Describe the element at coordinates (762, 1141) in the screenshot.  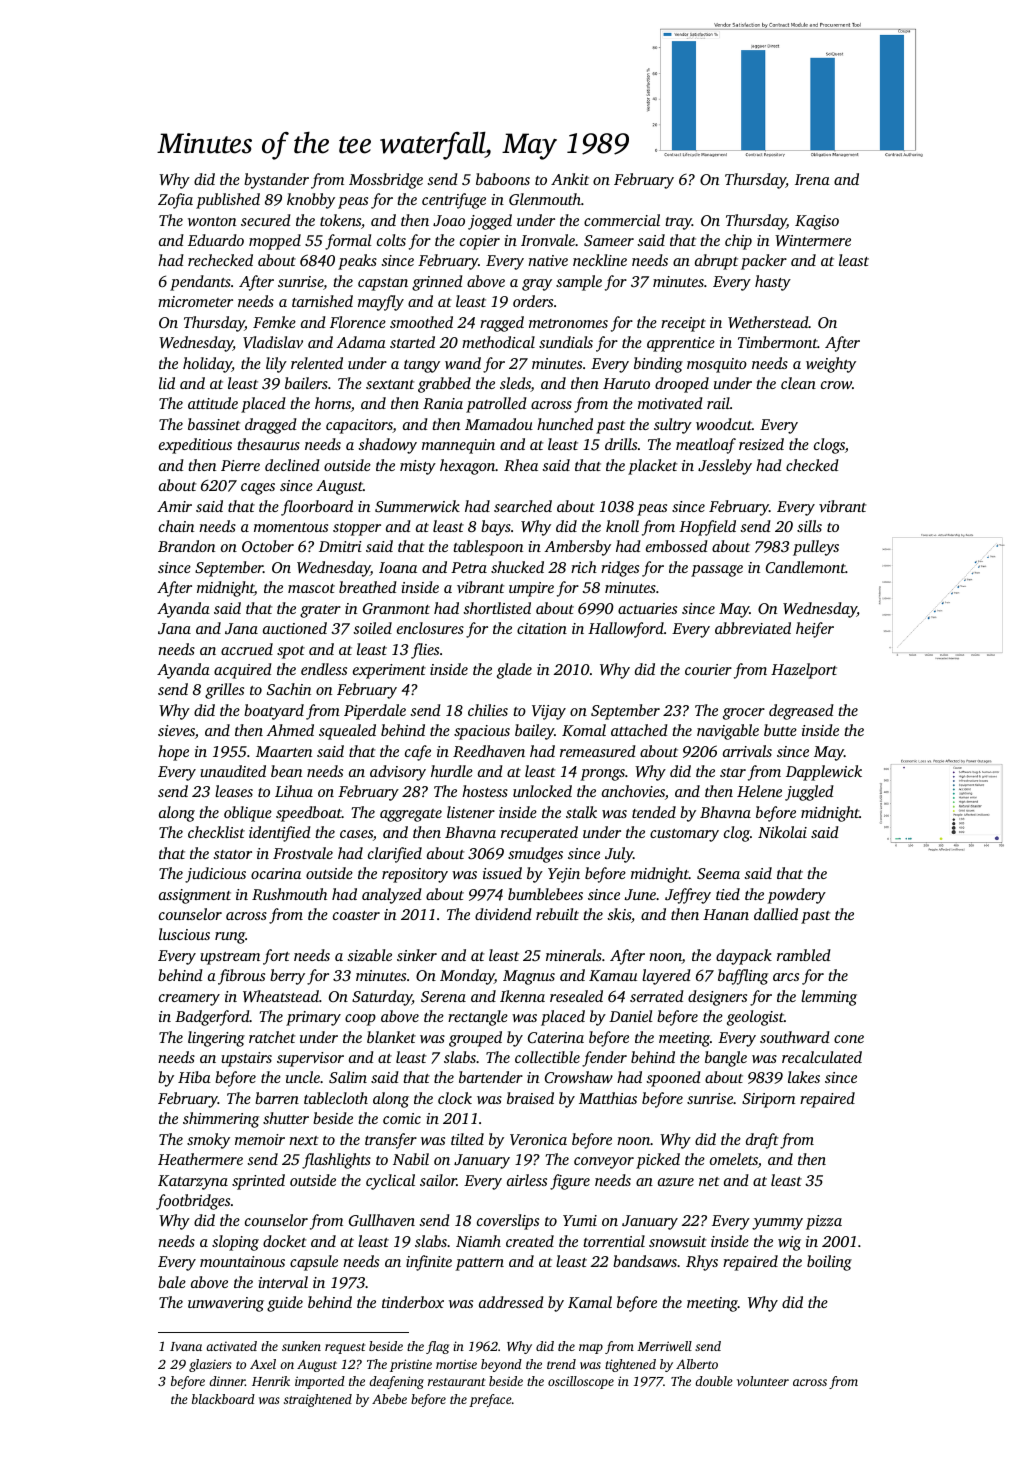
I see `draft` at that location.
